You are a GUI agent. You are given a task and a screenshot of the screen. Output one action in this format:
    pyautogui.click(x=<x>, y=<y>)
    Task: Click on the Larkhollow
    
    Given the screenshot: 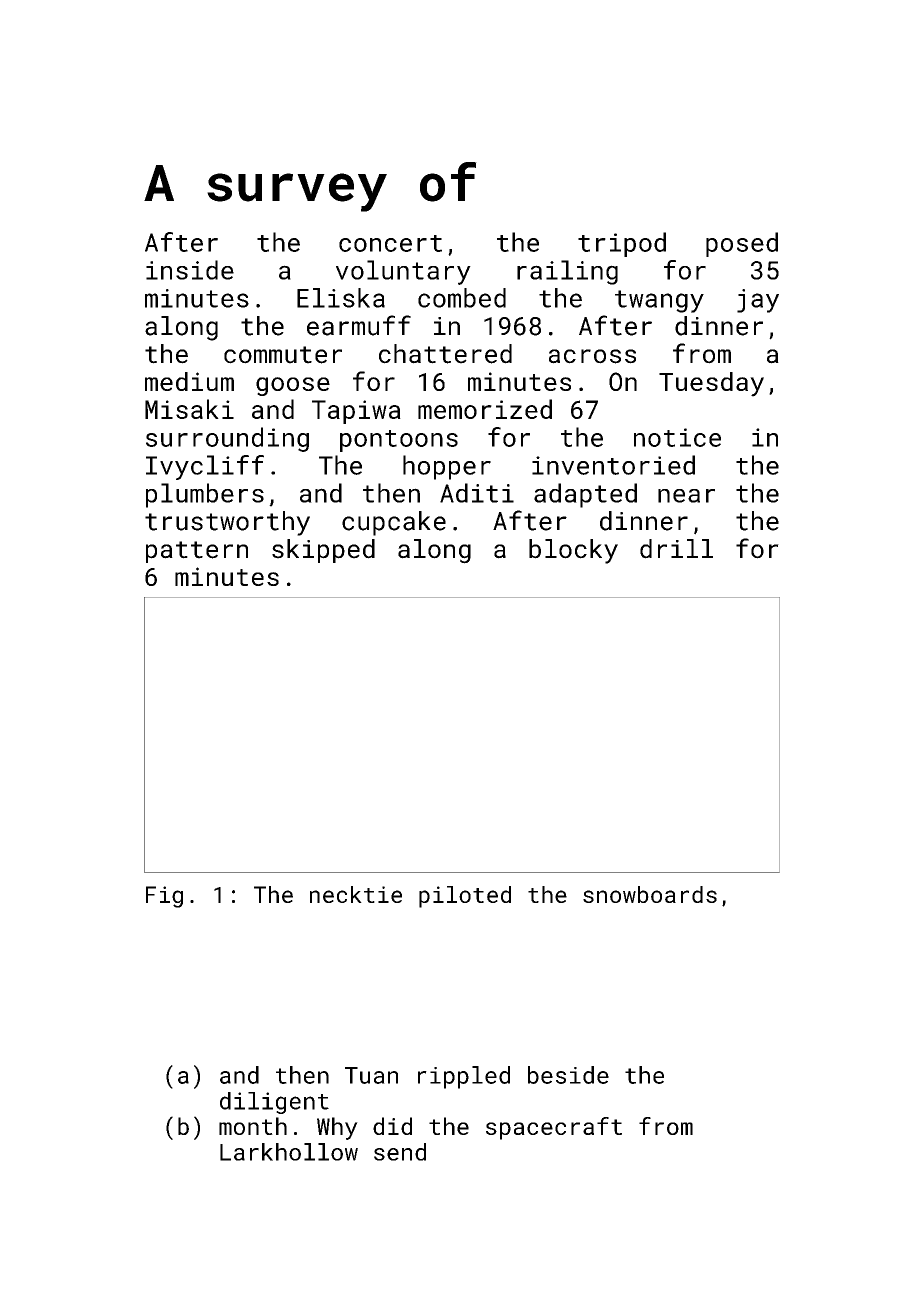 What is the action you would take?
    pyautogui.click(x=289, y=1152)
